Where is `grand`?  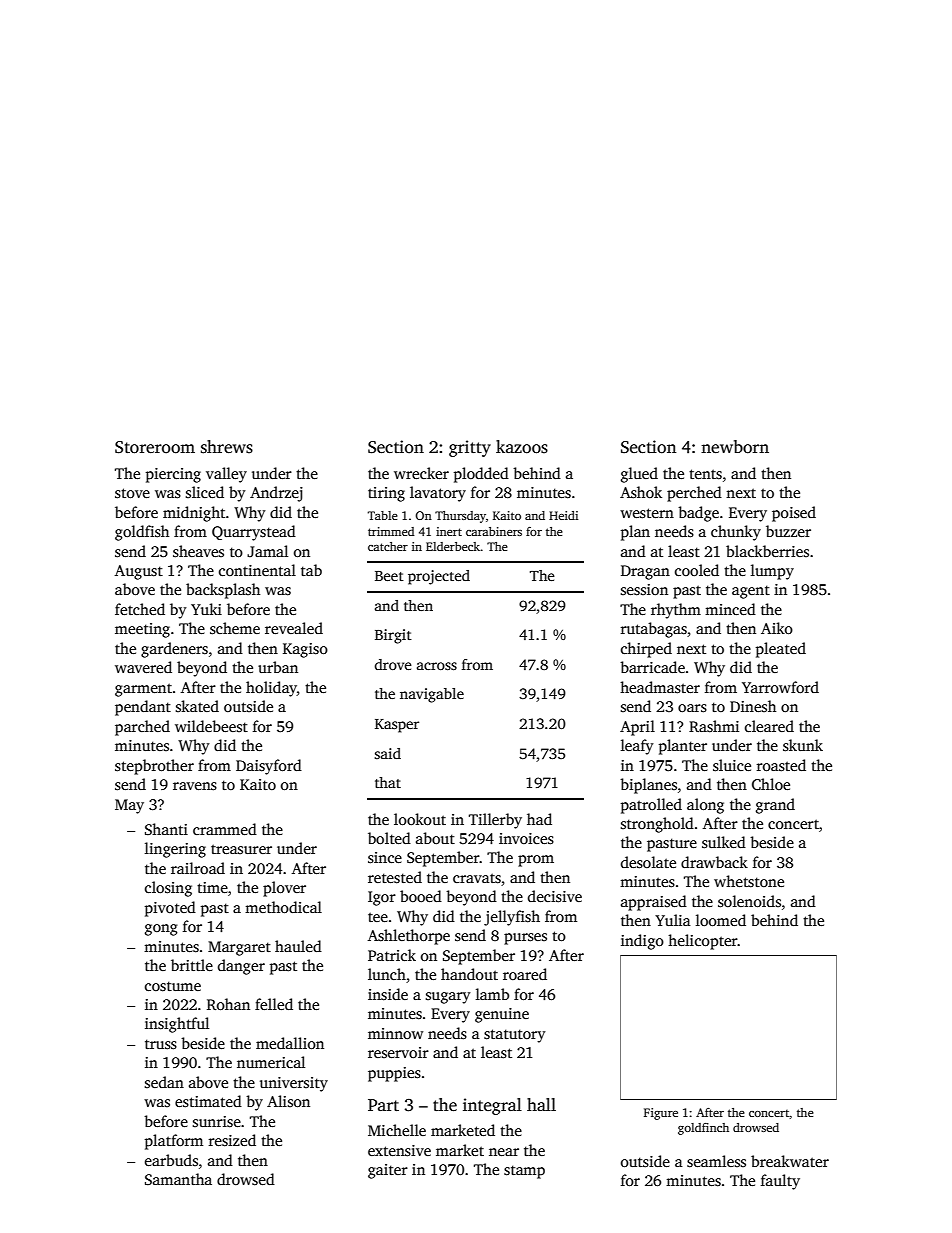 grand is located at coordinates (775, 806).
